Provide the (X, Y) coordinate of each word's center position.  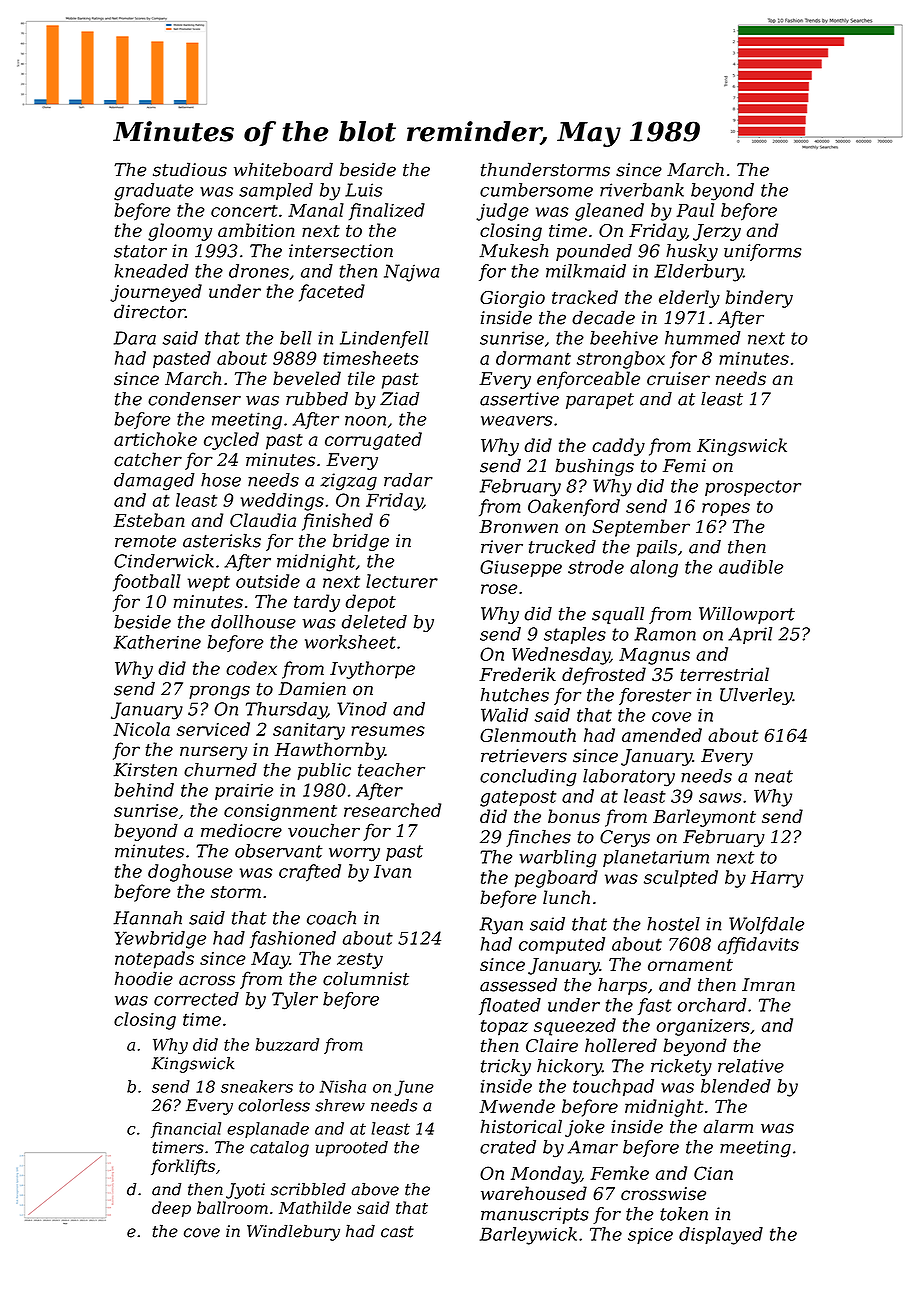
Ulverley (756, 696)
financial (186, 1130)
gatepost (518, 798)
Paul (695, 210)
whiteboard (283, 169)
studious (190, 169)
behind (144, 790)
